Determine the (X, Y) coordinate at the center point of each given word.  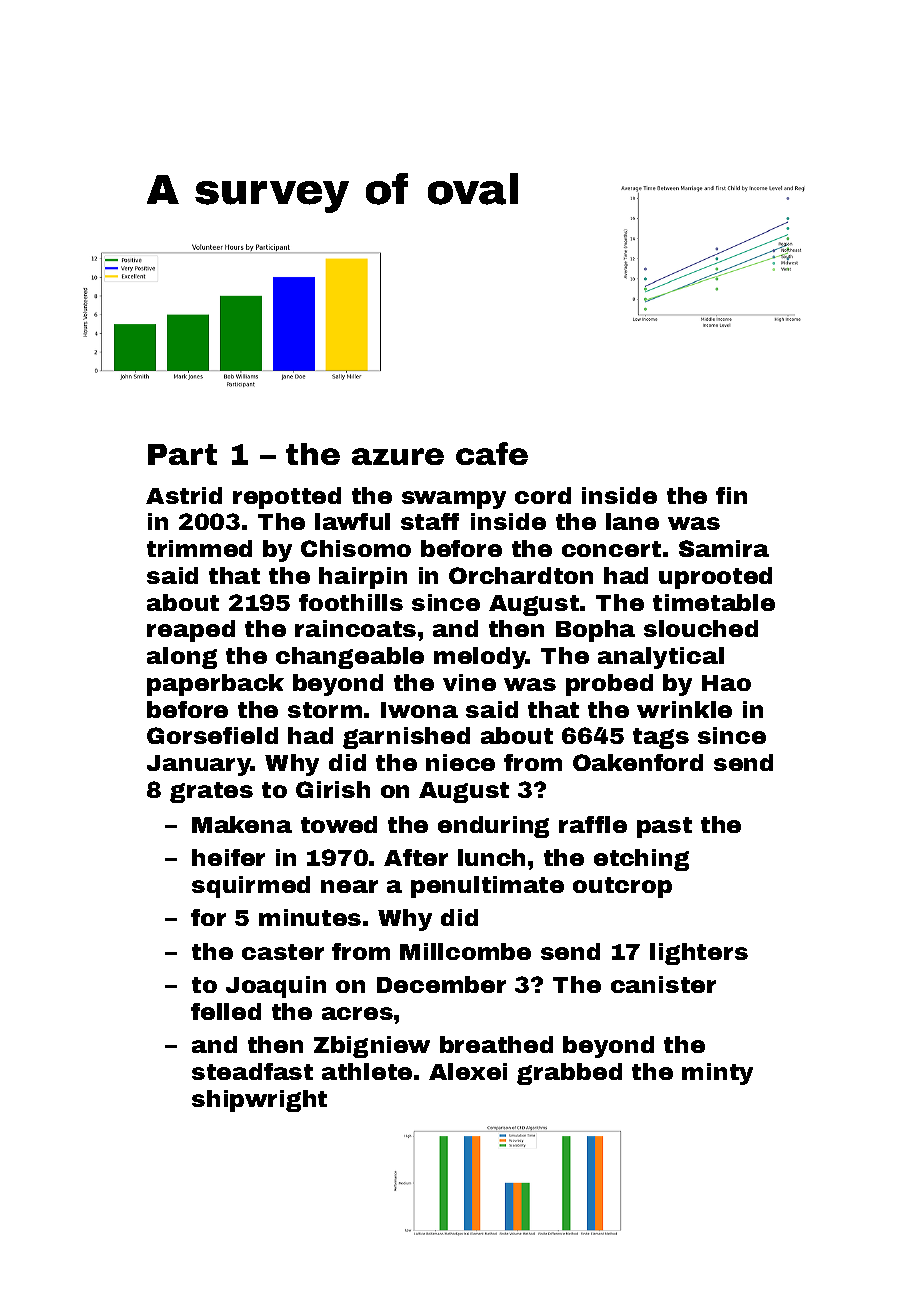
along (182, 658)
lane (632, 521)
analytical (661, 658)
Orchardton (521, 575)
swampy (454, 500)
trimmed (199, 548)
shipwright (259, 1101)
